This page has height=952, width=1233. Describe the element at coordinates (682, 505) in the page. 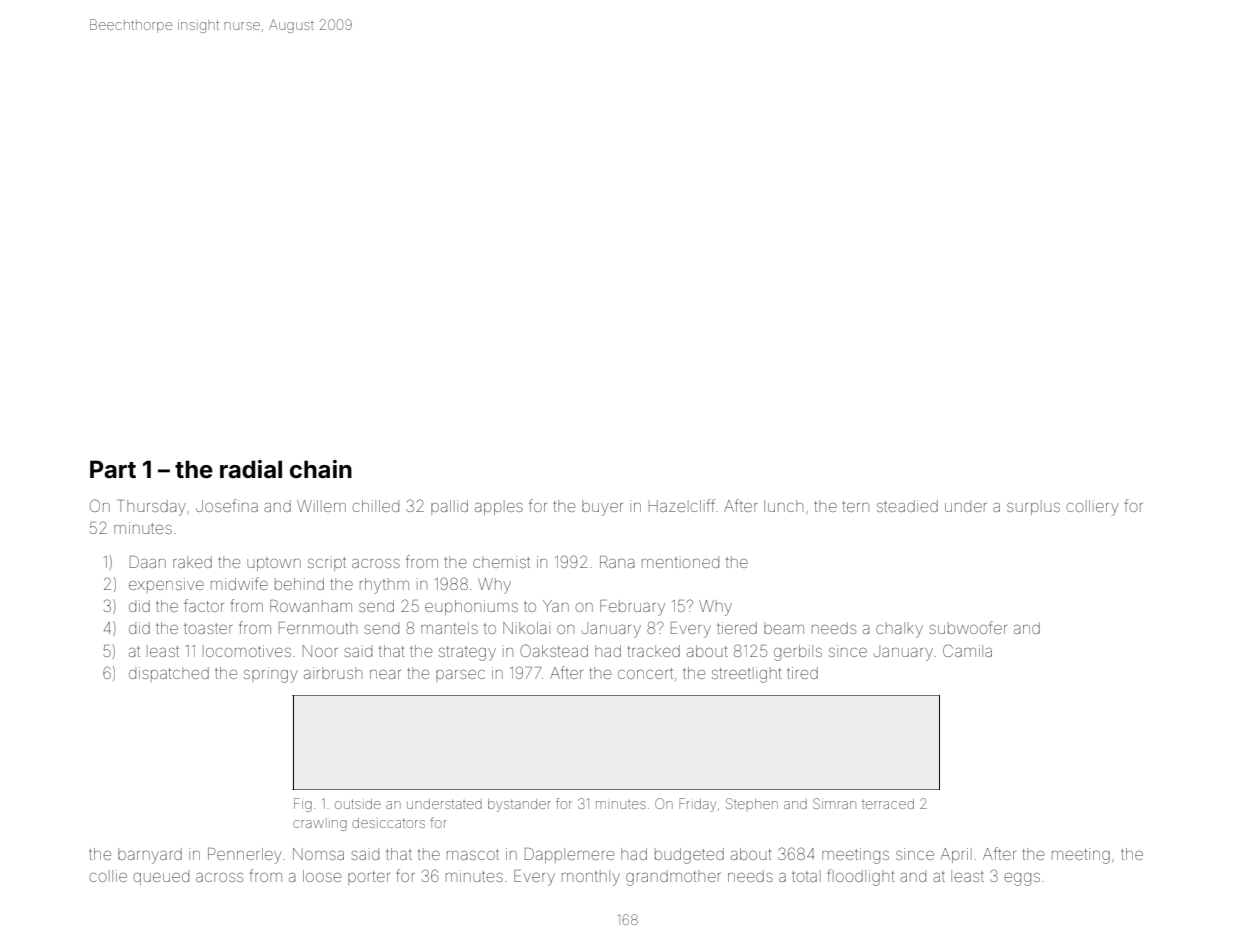

I see `Hazelcliff` at that location.
